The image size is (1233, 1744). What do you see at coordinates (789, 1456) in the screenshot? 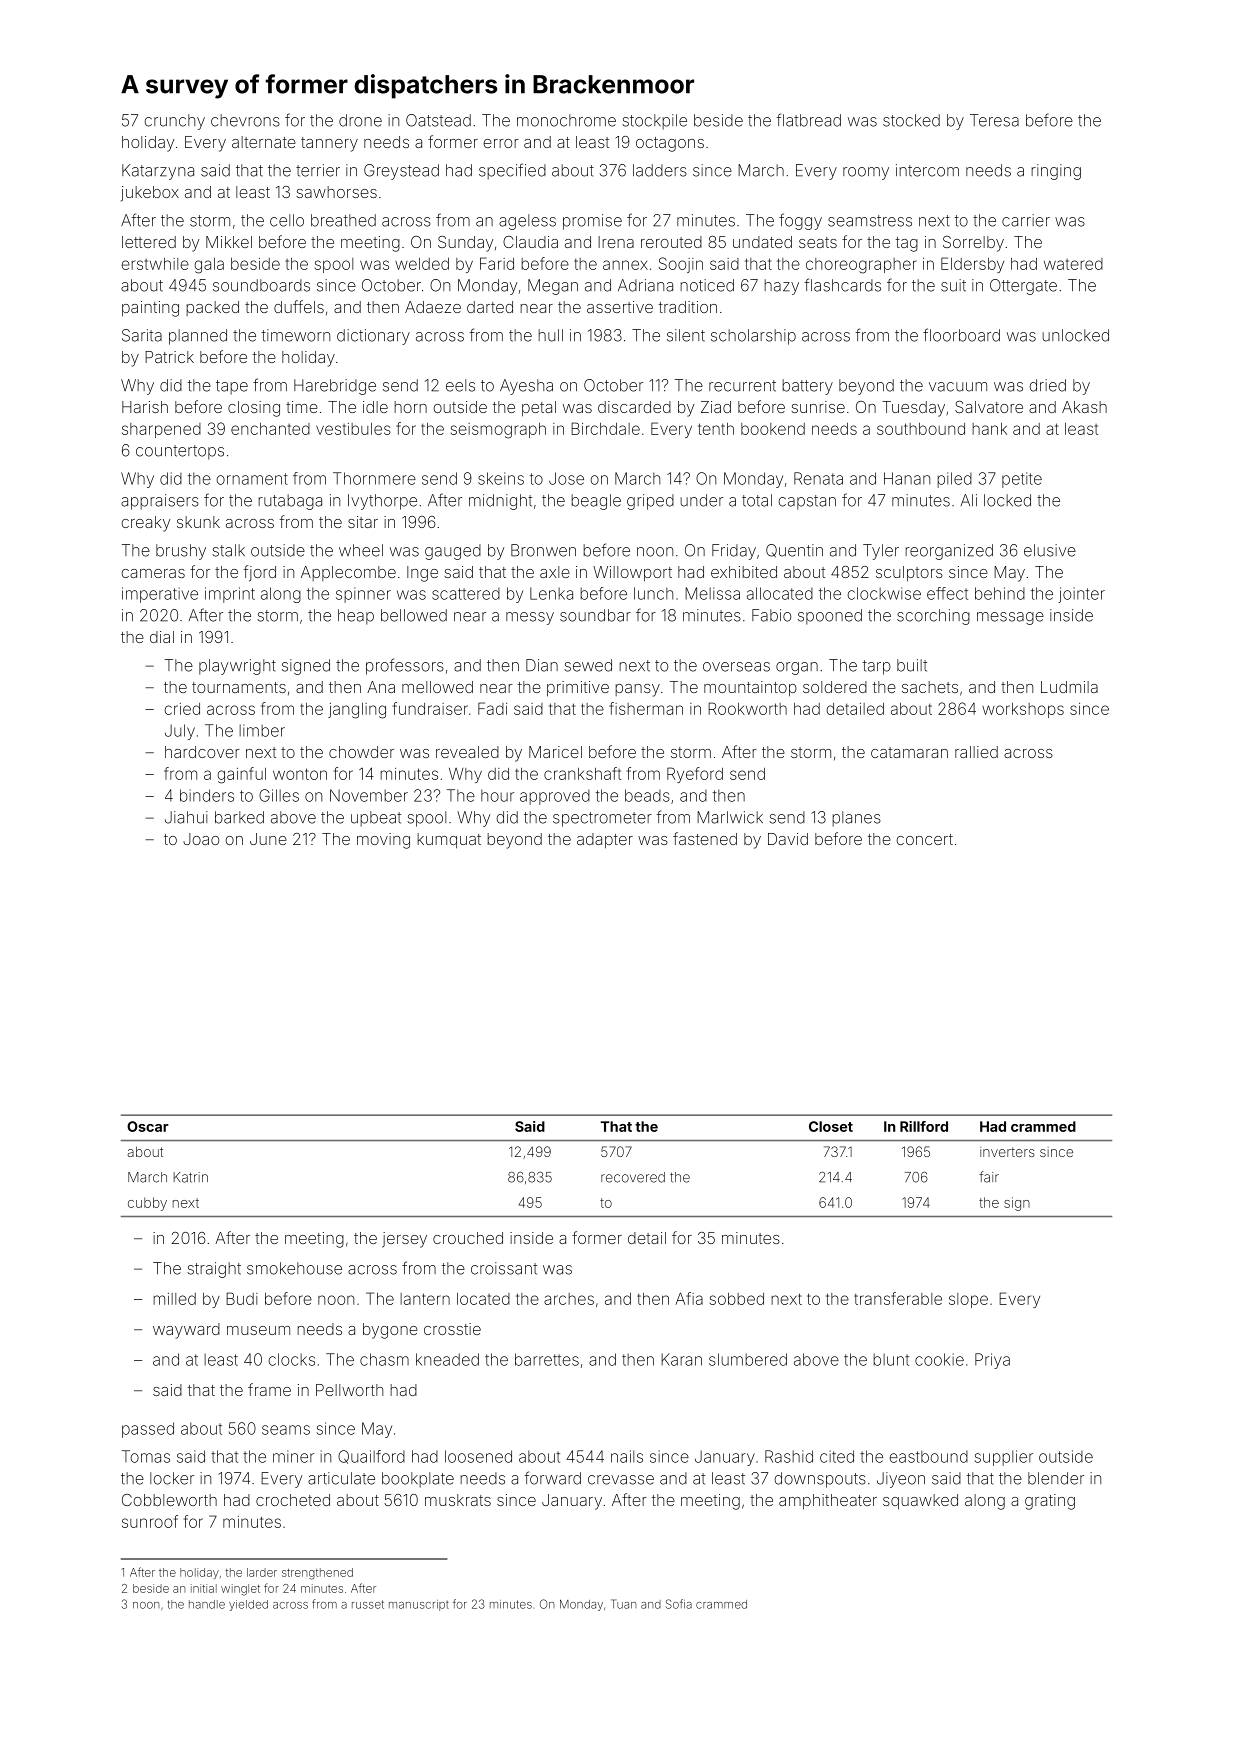
I see `Rashid` at bounding box center [789, 1456].
